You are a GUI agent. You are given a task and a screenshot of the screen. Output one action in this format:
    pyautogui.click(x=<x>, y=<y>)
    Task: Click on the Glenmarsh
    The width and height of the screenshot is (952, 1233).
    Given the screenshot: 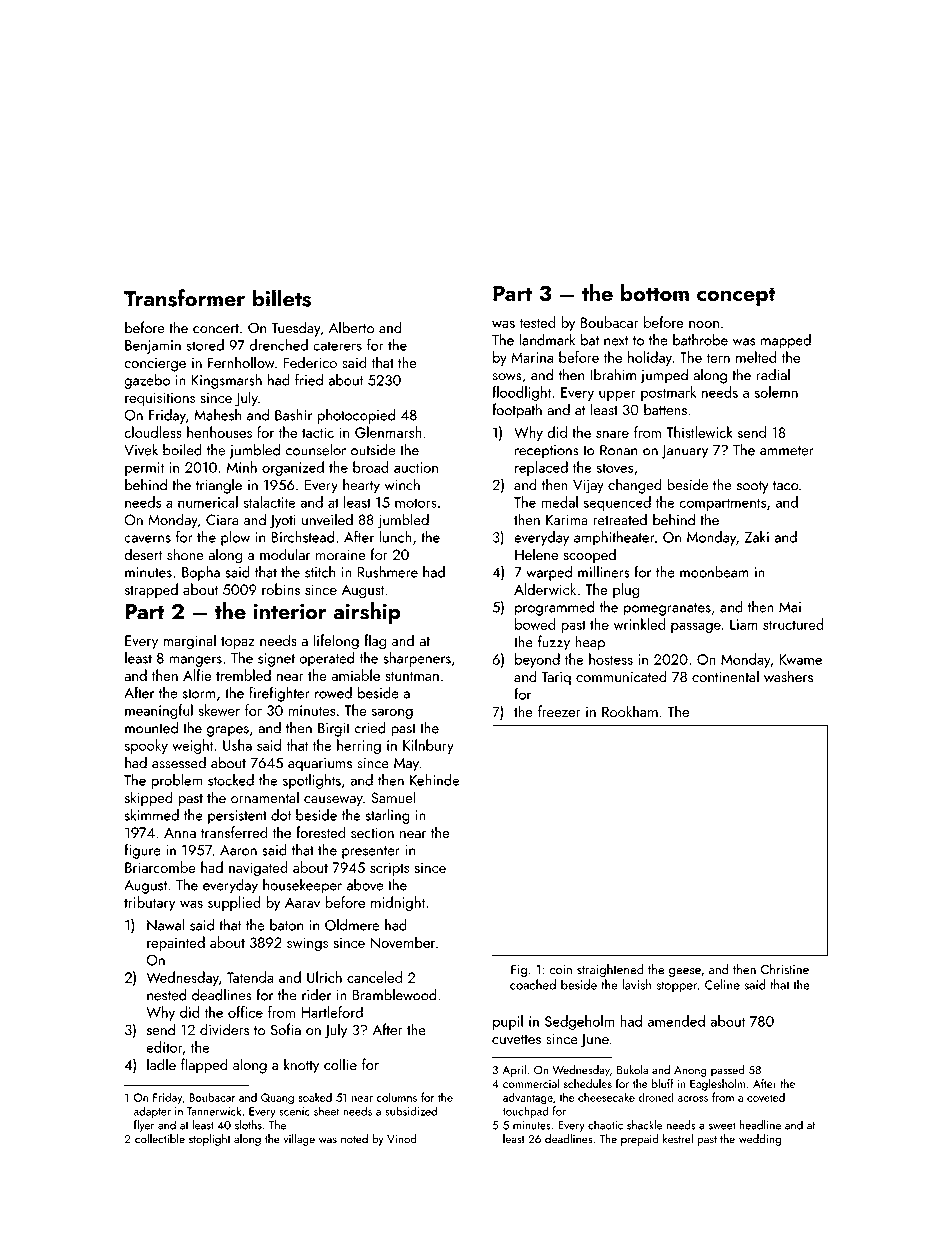 What is the action you would take?
    pyautogui.click(x=388, y=432)
